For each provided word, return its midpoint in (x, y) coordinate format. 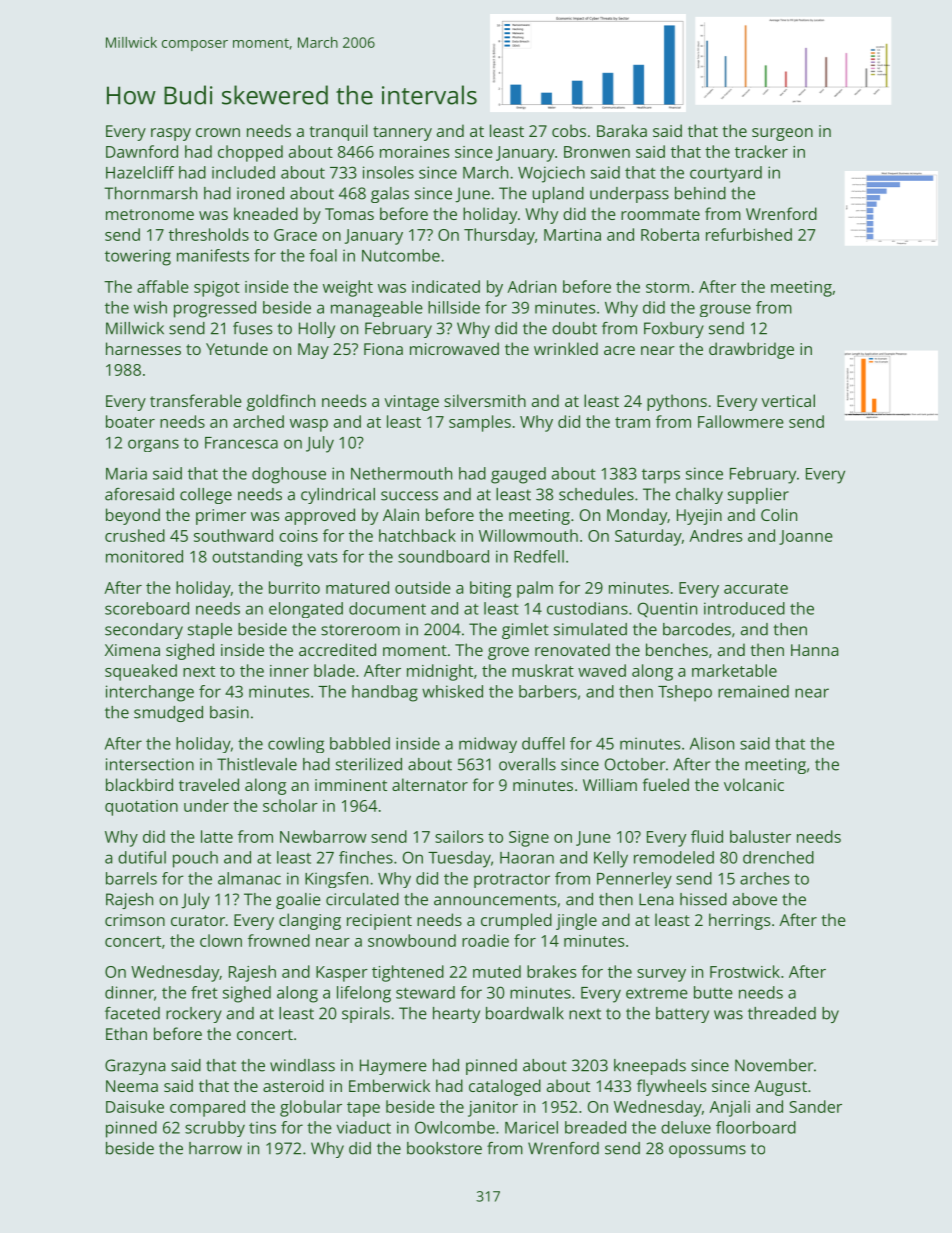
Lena (656, 899)
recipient (379, 922)
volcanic (754, 784)
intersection (150, 764)
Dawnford (142, 151)
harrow (215, 1148)
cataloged (505, 1087)
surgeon (782, 134)
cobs (569, 130)
